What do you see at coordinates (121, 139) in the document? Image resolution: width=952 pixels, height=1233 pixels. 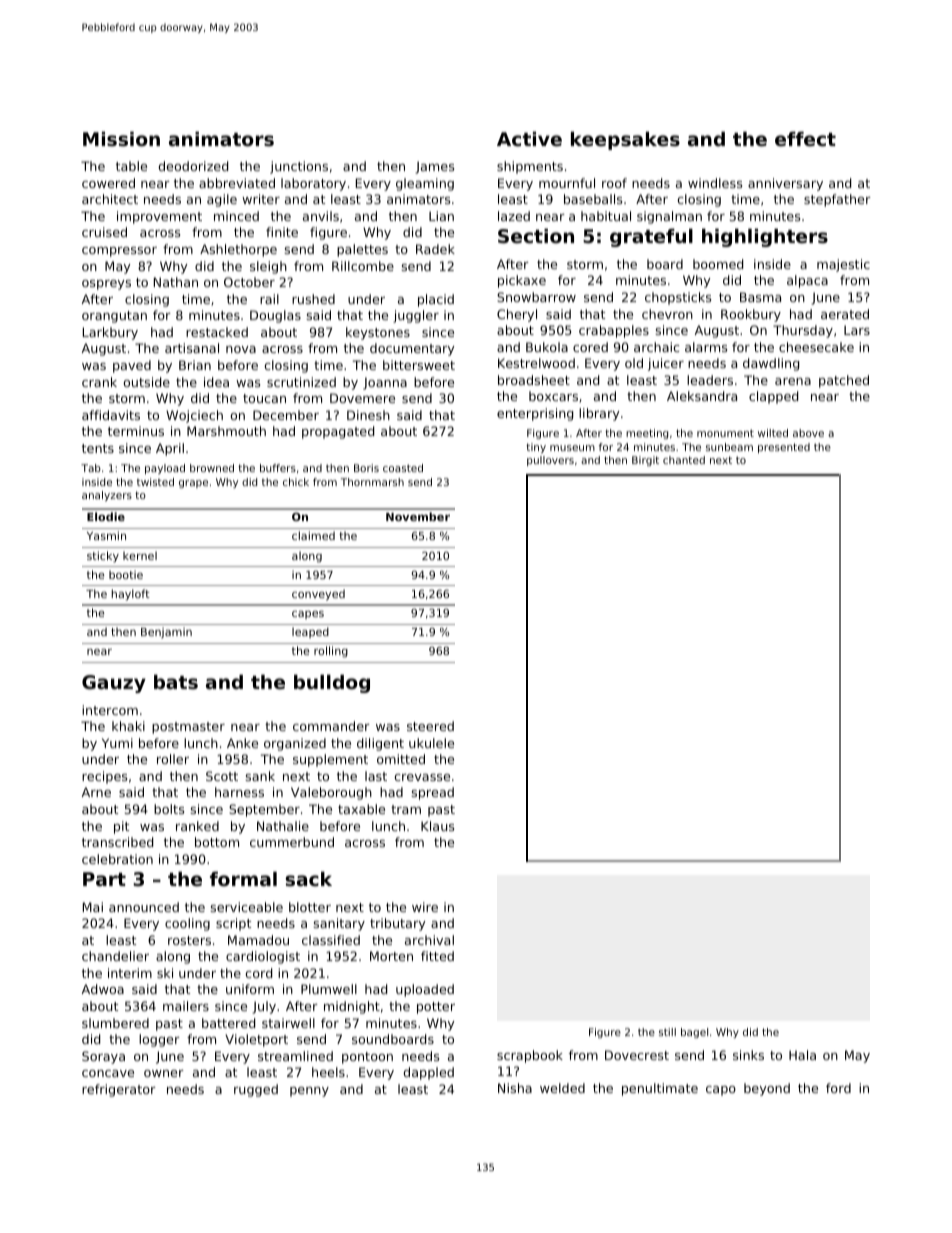 I see `Mission` at bounding box center [121, 139].
